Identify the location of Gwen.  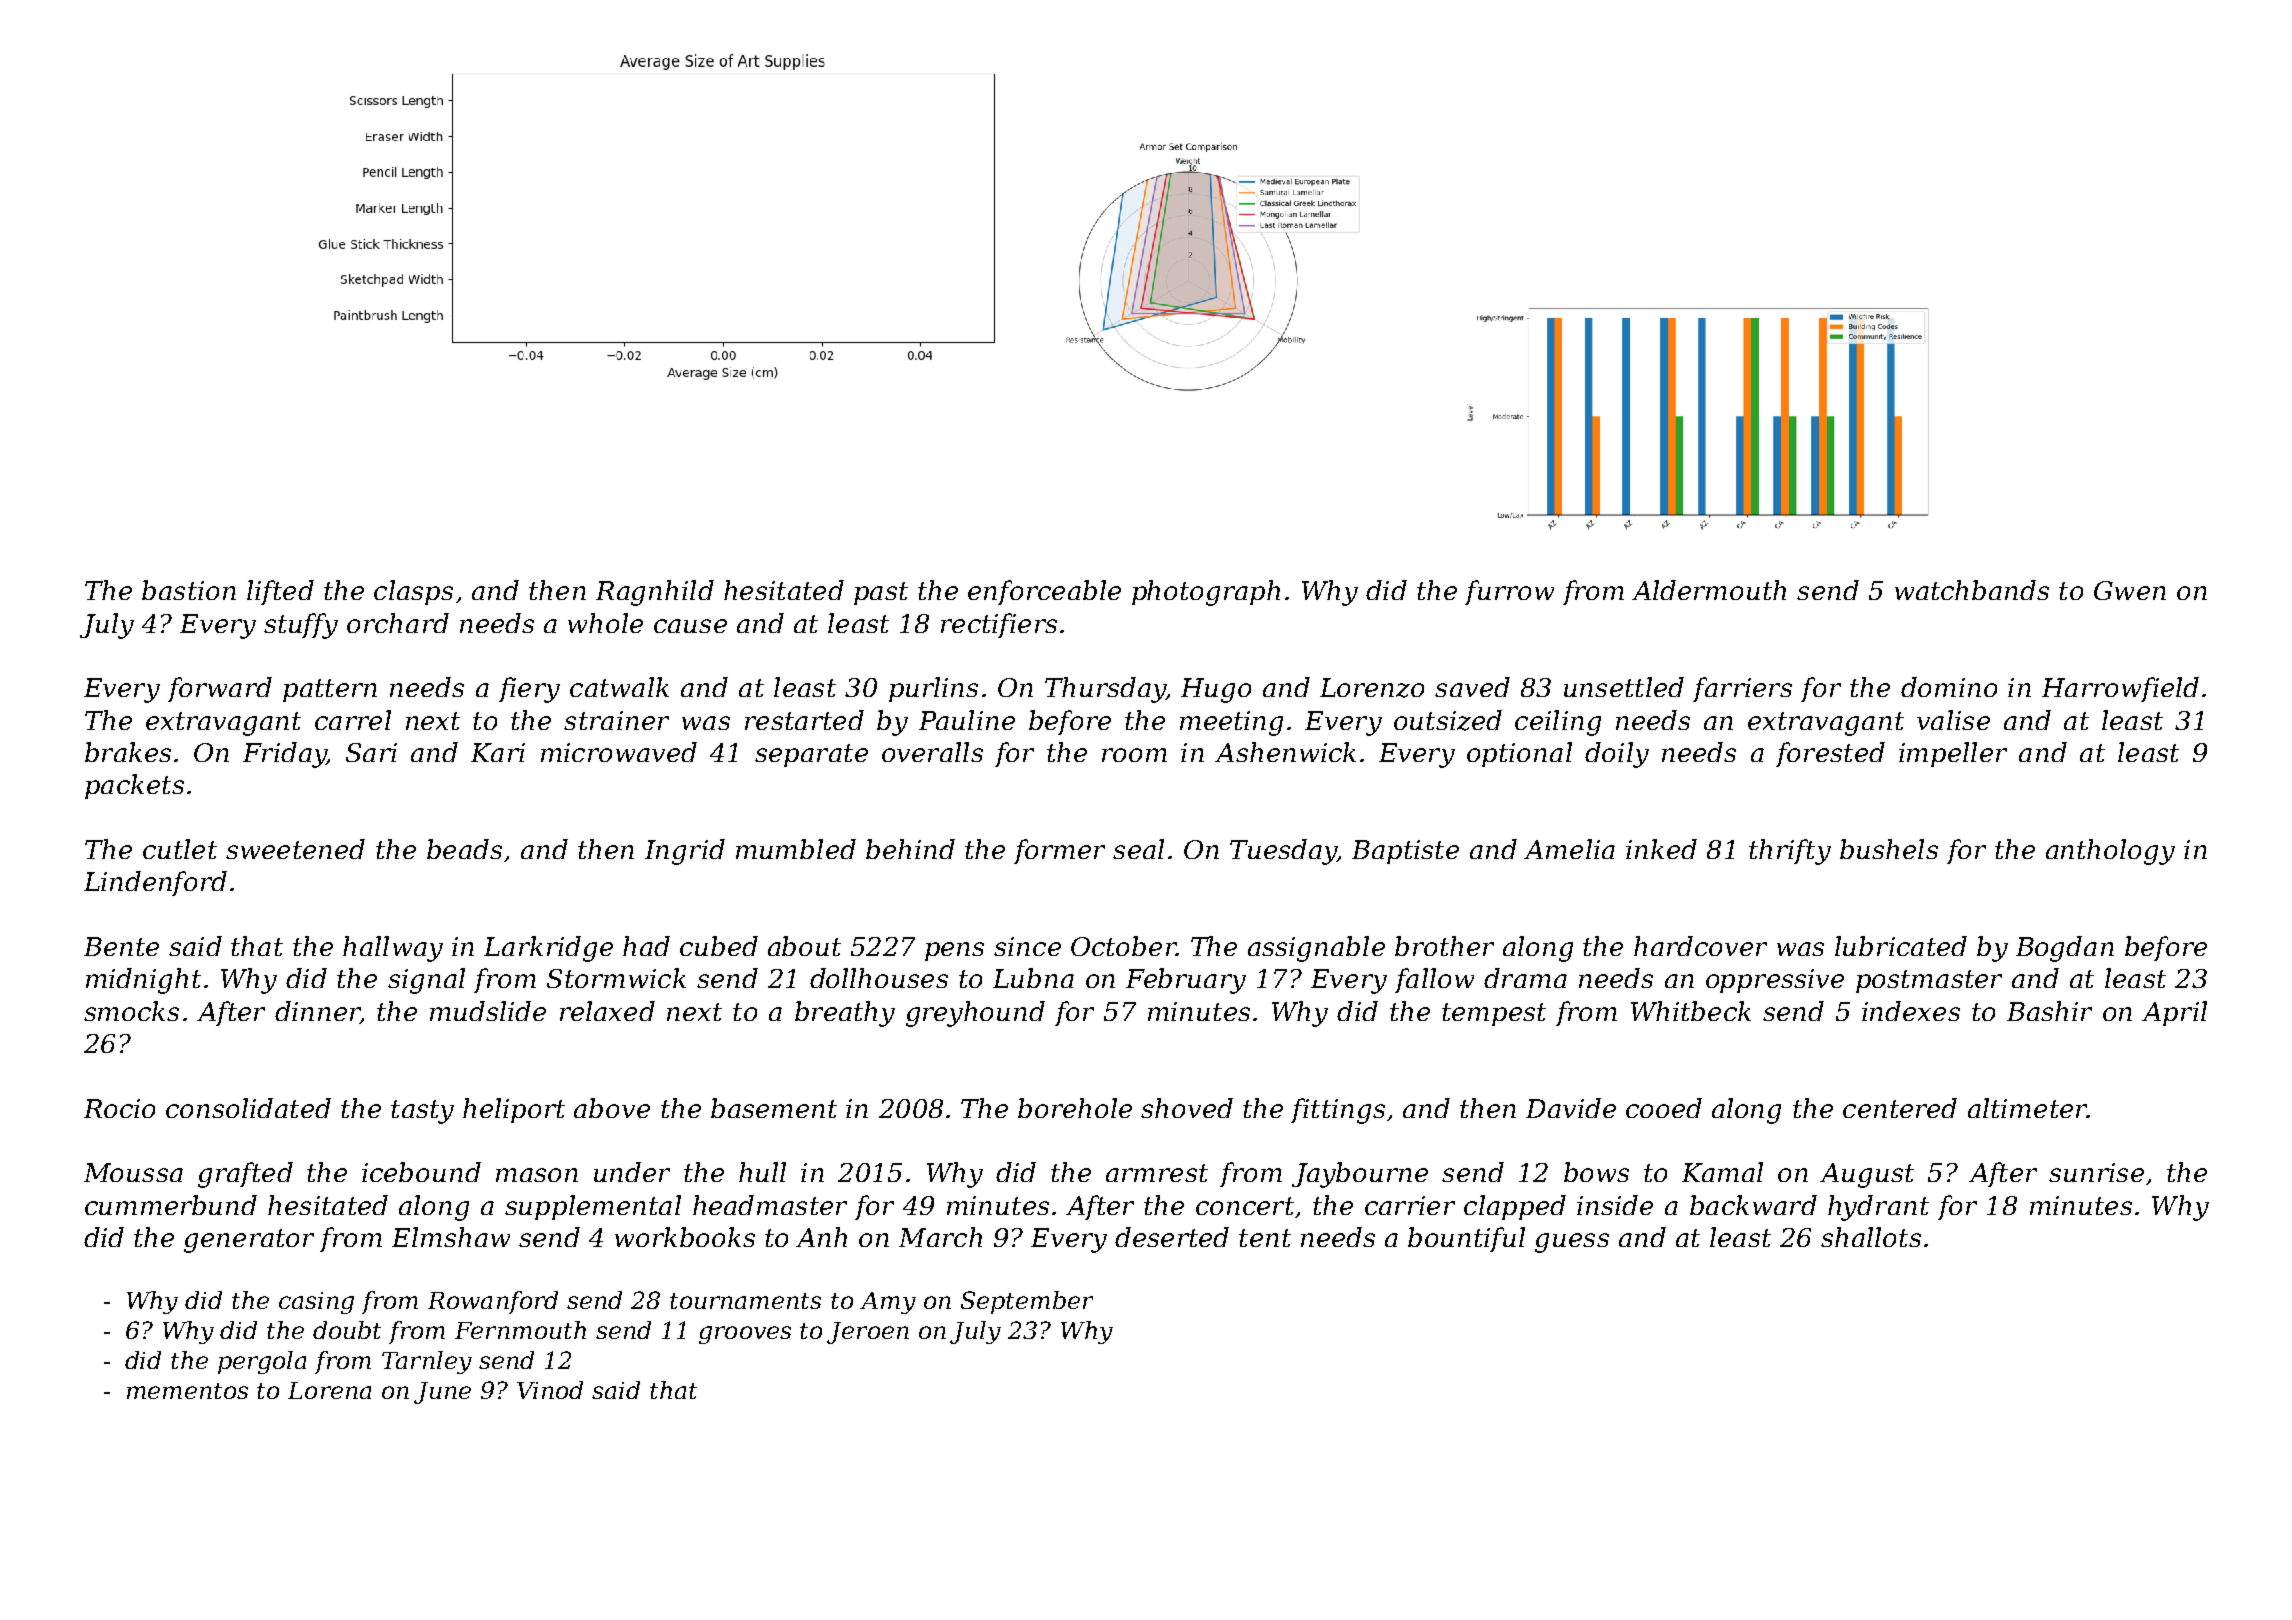
(2130, 590).
